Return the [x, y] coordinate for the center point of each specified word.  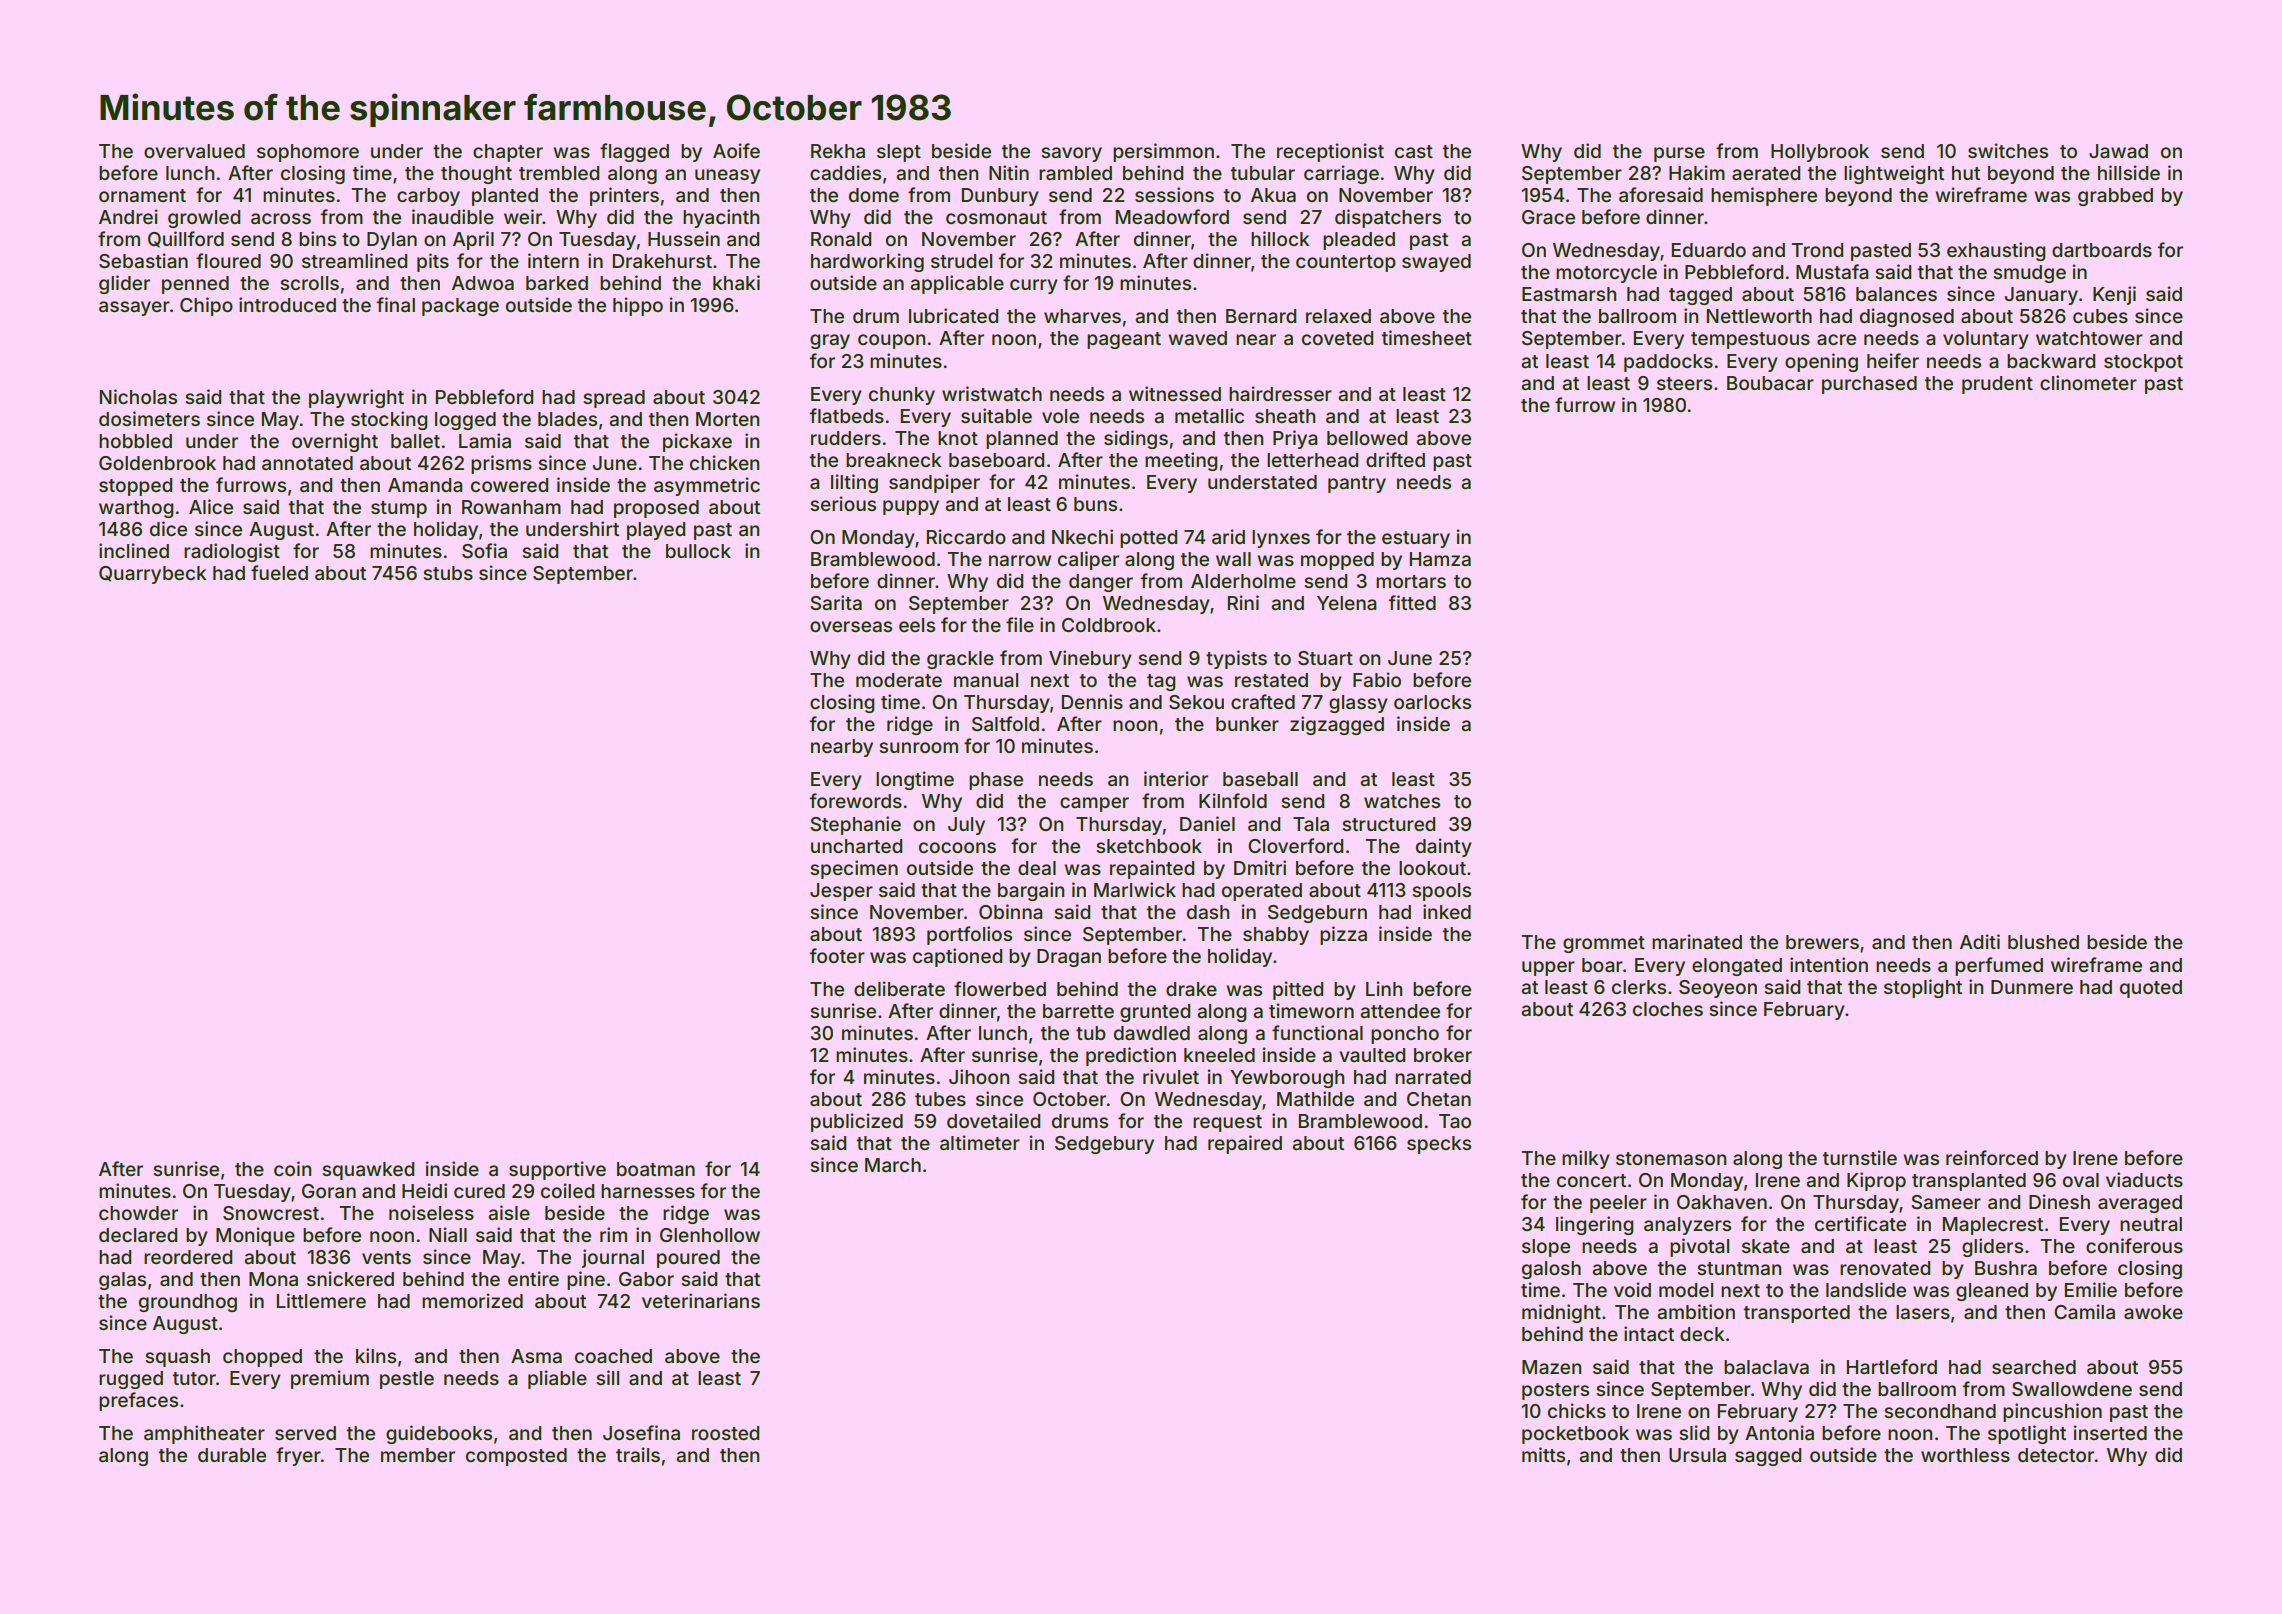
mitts [1543, 1454]
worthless [1965, 1455]
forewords [855, 800]
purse [1679, 154]
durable [232, 1455]
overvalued [194, 151]
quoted [2151, 989]
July [966, 826]
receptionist [1330, 152]
